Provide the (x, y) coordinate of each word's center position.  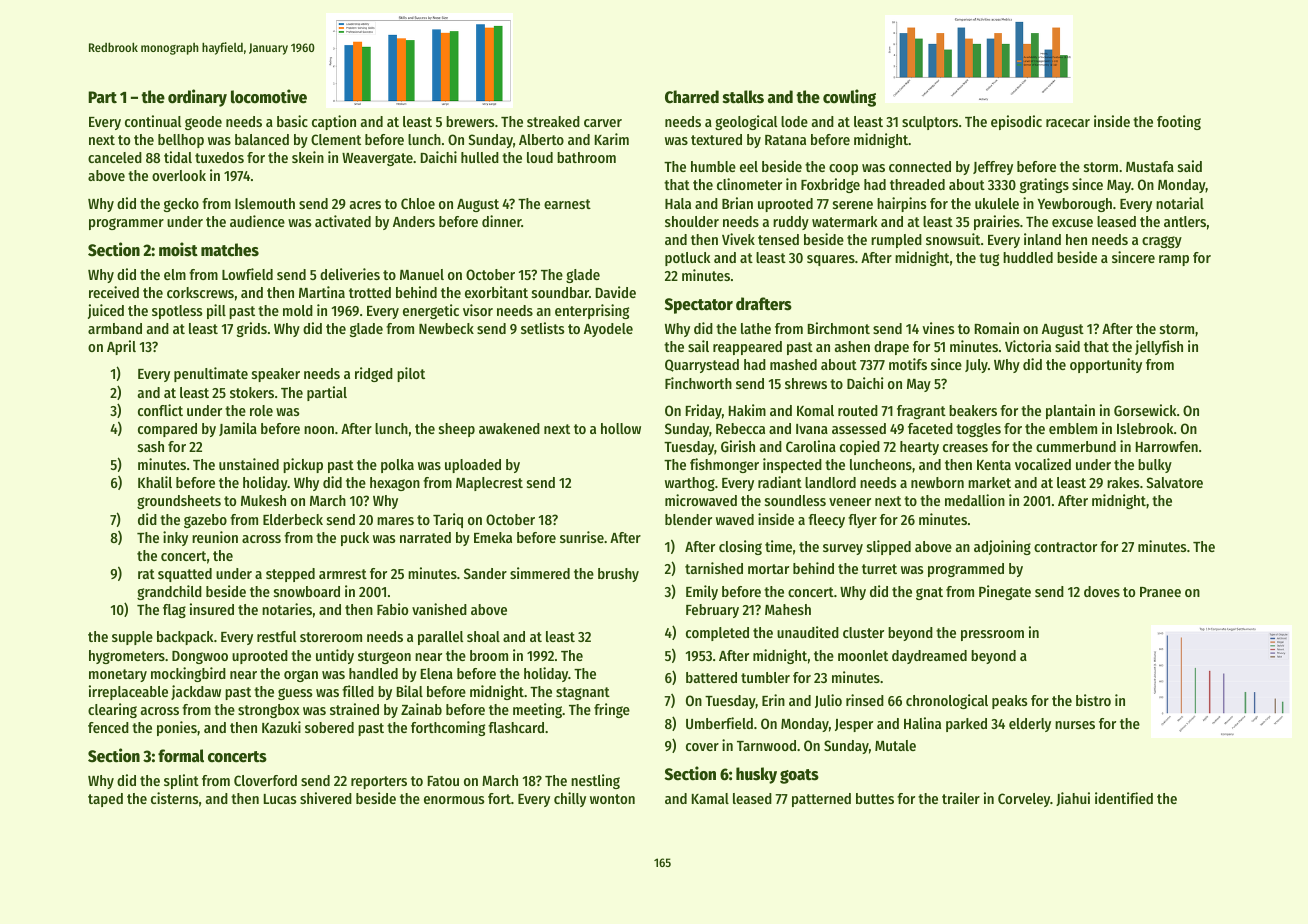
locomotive (269, 96)
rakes (1123, 482)
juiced (106, 311)
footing (1179, 122)
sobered (329, 727)
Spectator (699, 306)
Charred (692, 97)
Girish (738, 446)
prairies (997, 222)
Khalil (155, 482)
